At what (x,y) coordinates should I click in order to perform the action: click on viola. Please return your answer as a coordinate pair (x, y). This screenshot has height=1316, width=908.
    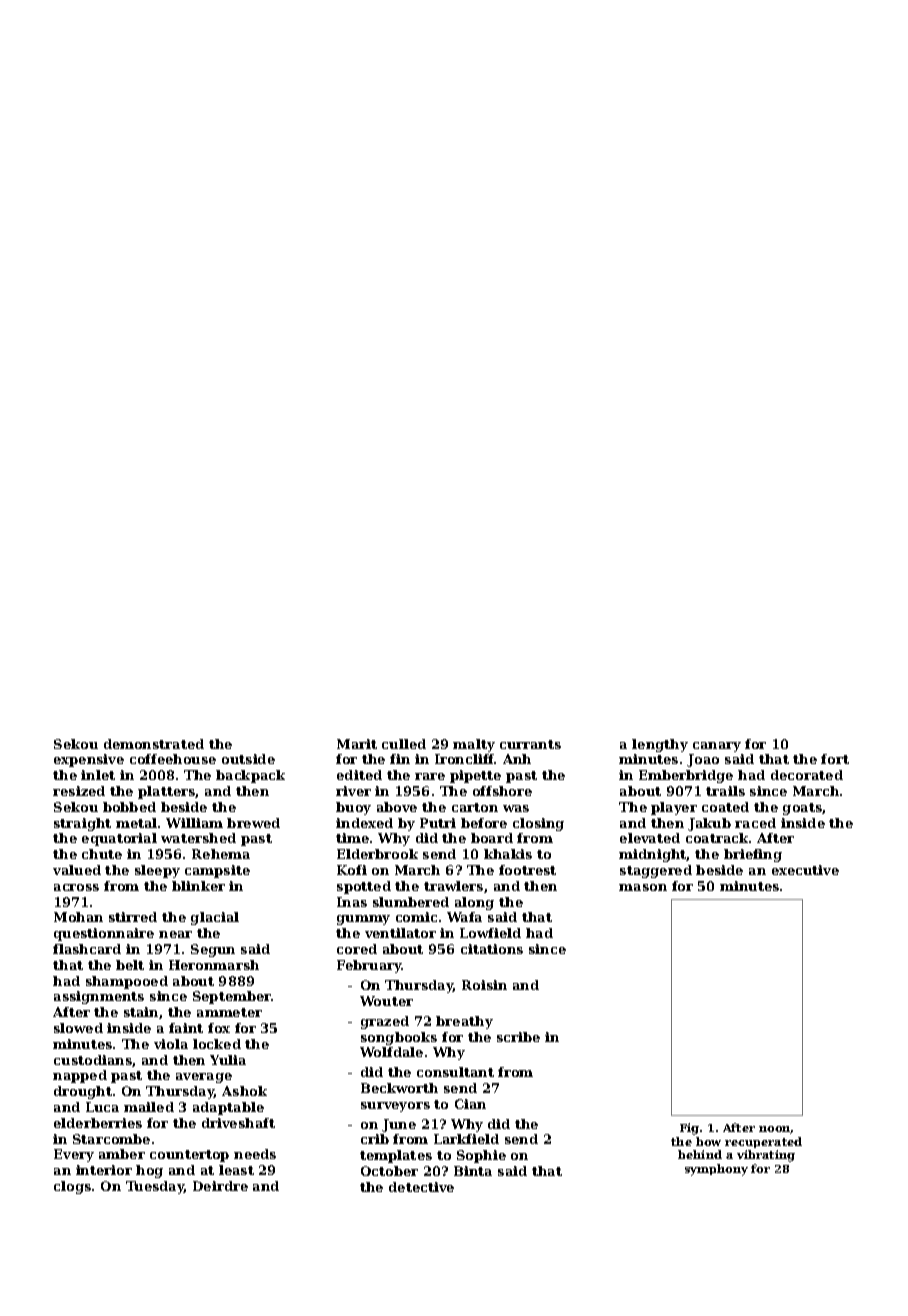
    Looking at the image, I should click on (171, 1044).
